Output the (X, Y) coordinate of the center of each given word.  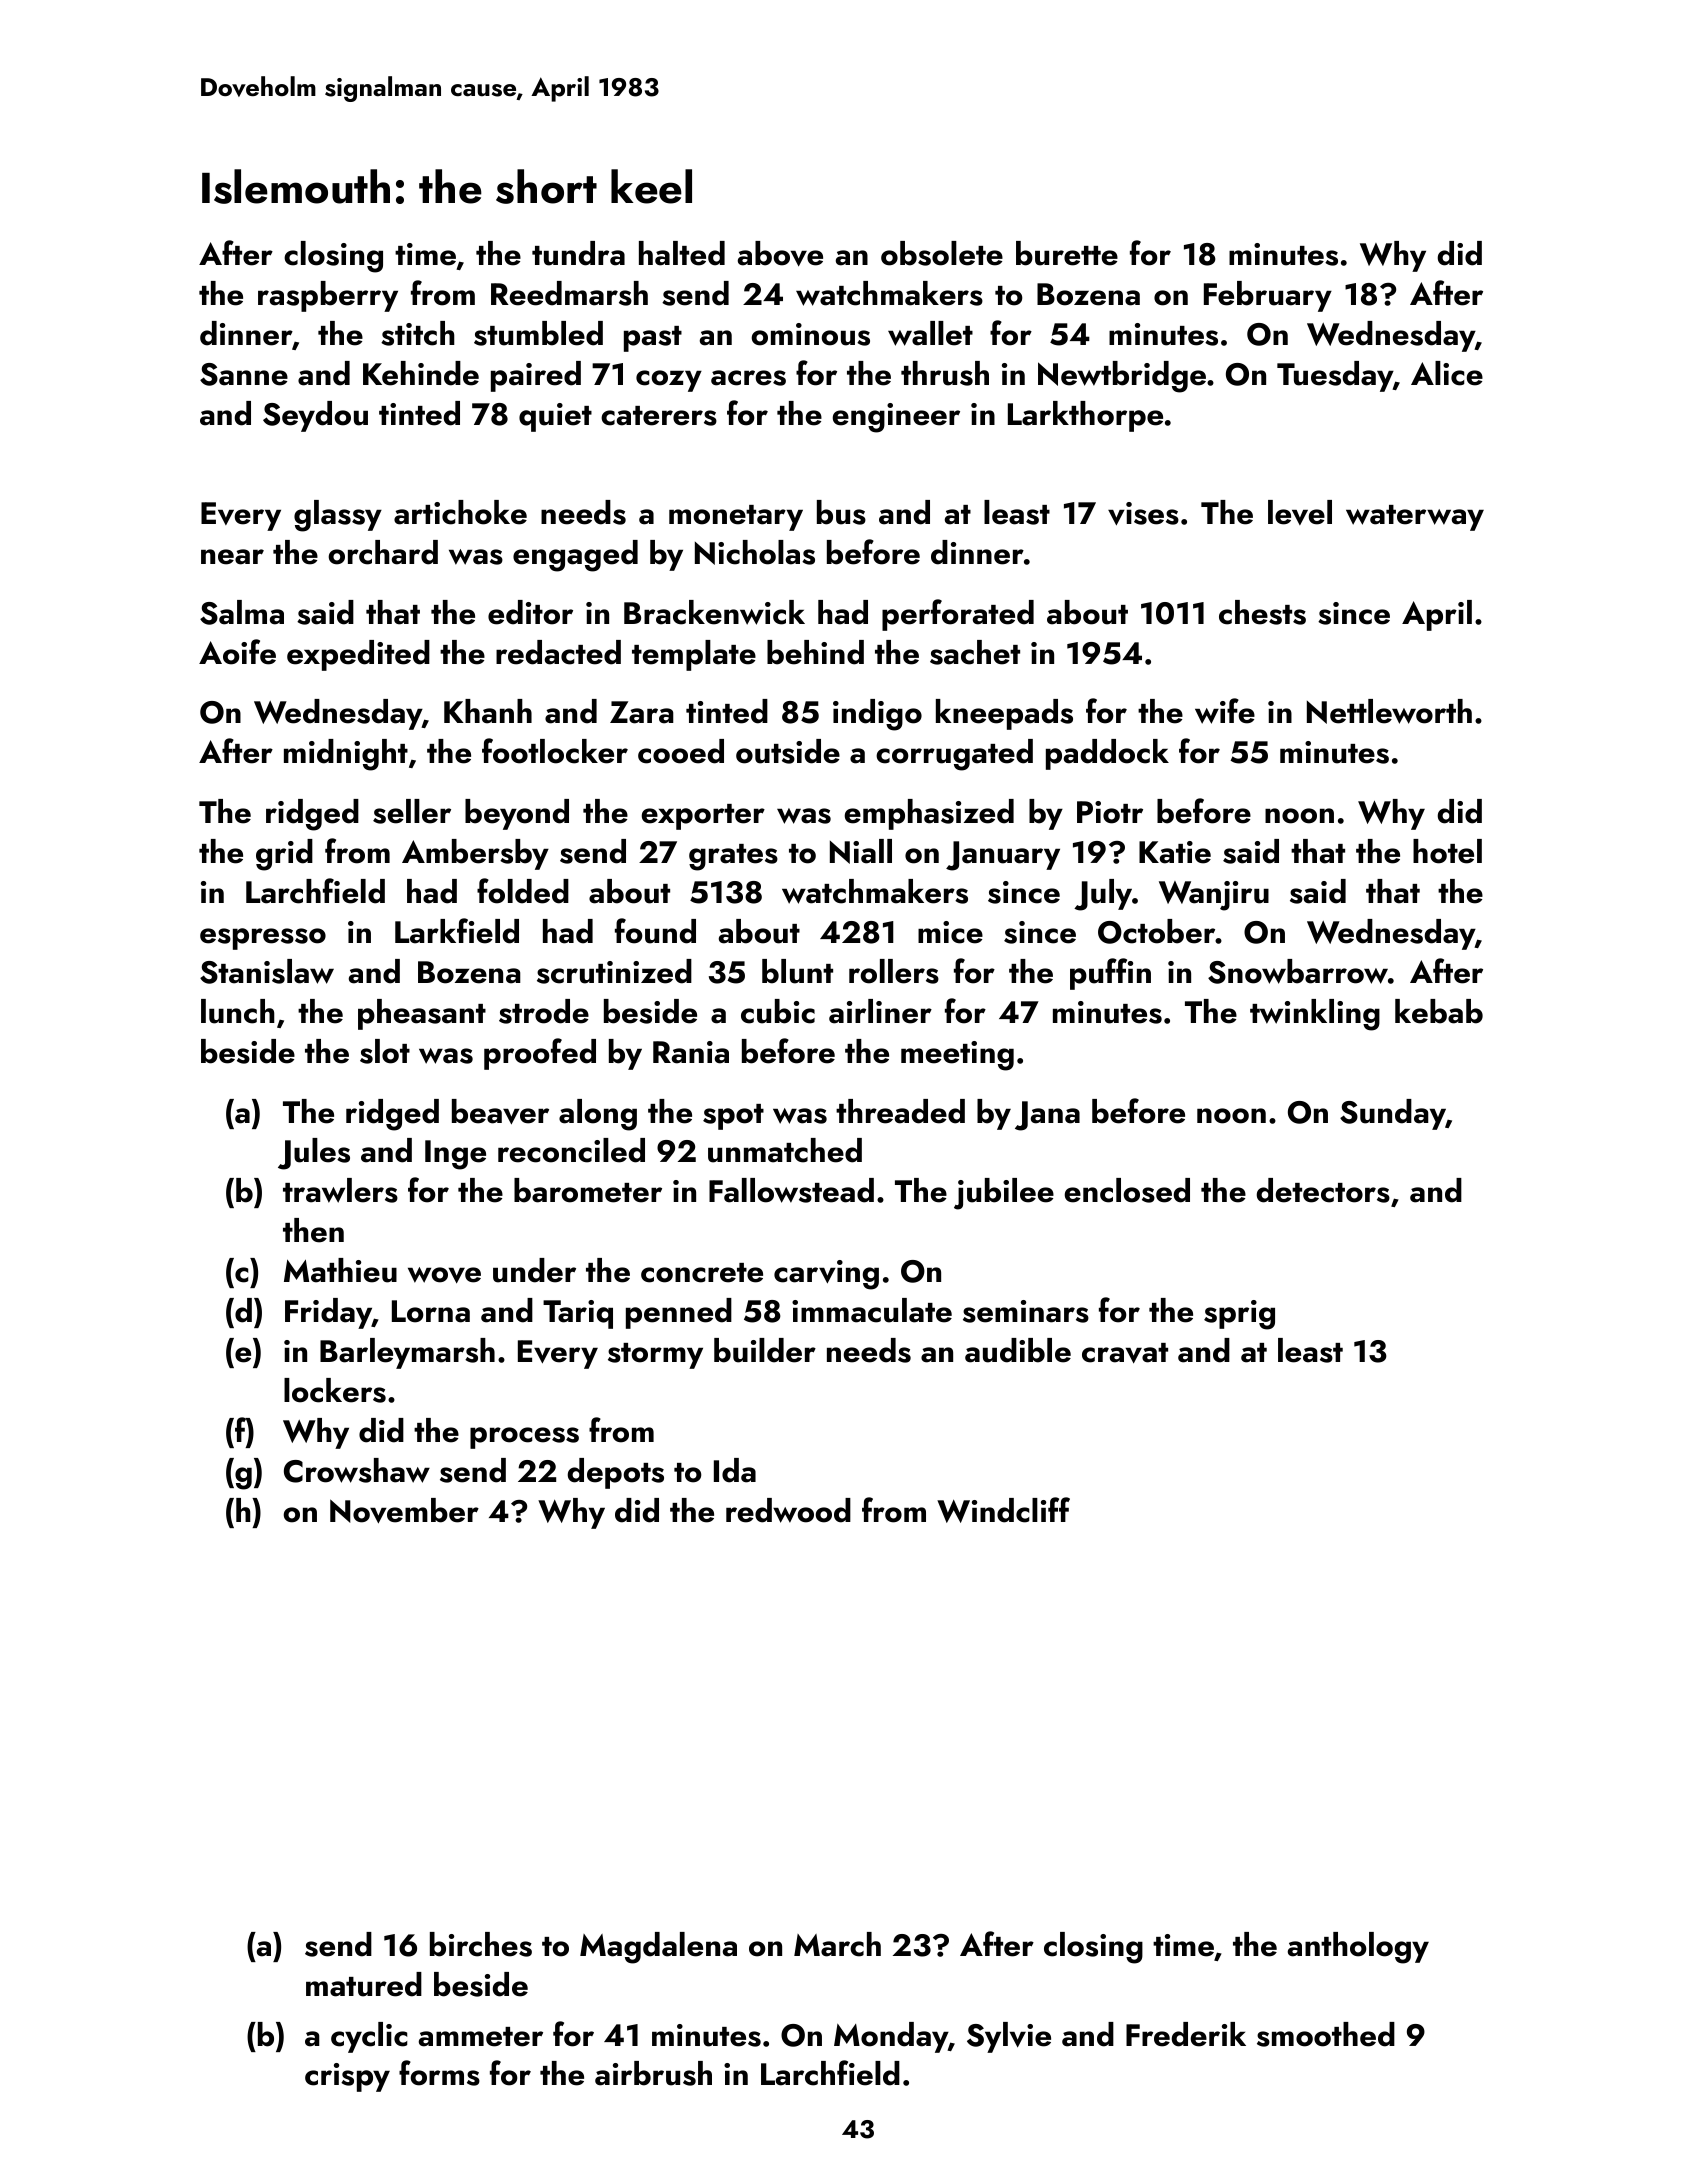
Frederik (1186, 2034)
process (524, 1438)
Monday (891, 2037)
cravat (1125, 1353)
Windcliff (1003, 1510)
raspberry (328, 296)
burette (1067, 253)
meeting (957, 1056)
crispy (347, 2077)
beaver (500, 1111)
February (1268, 296)
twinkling (1315, 1015)
